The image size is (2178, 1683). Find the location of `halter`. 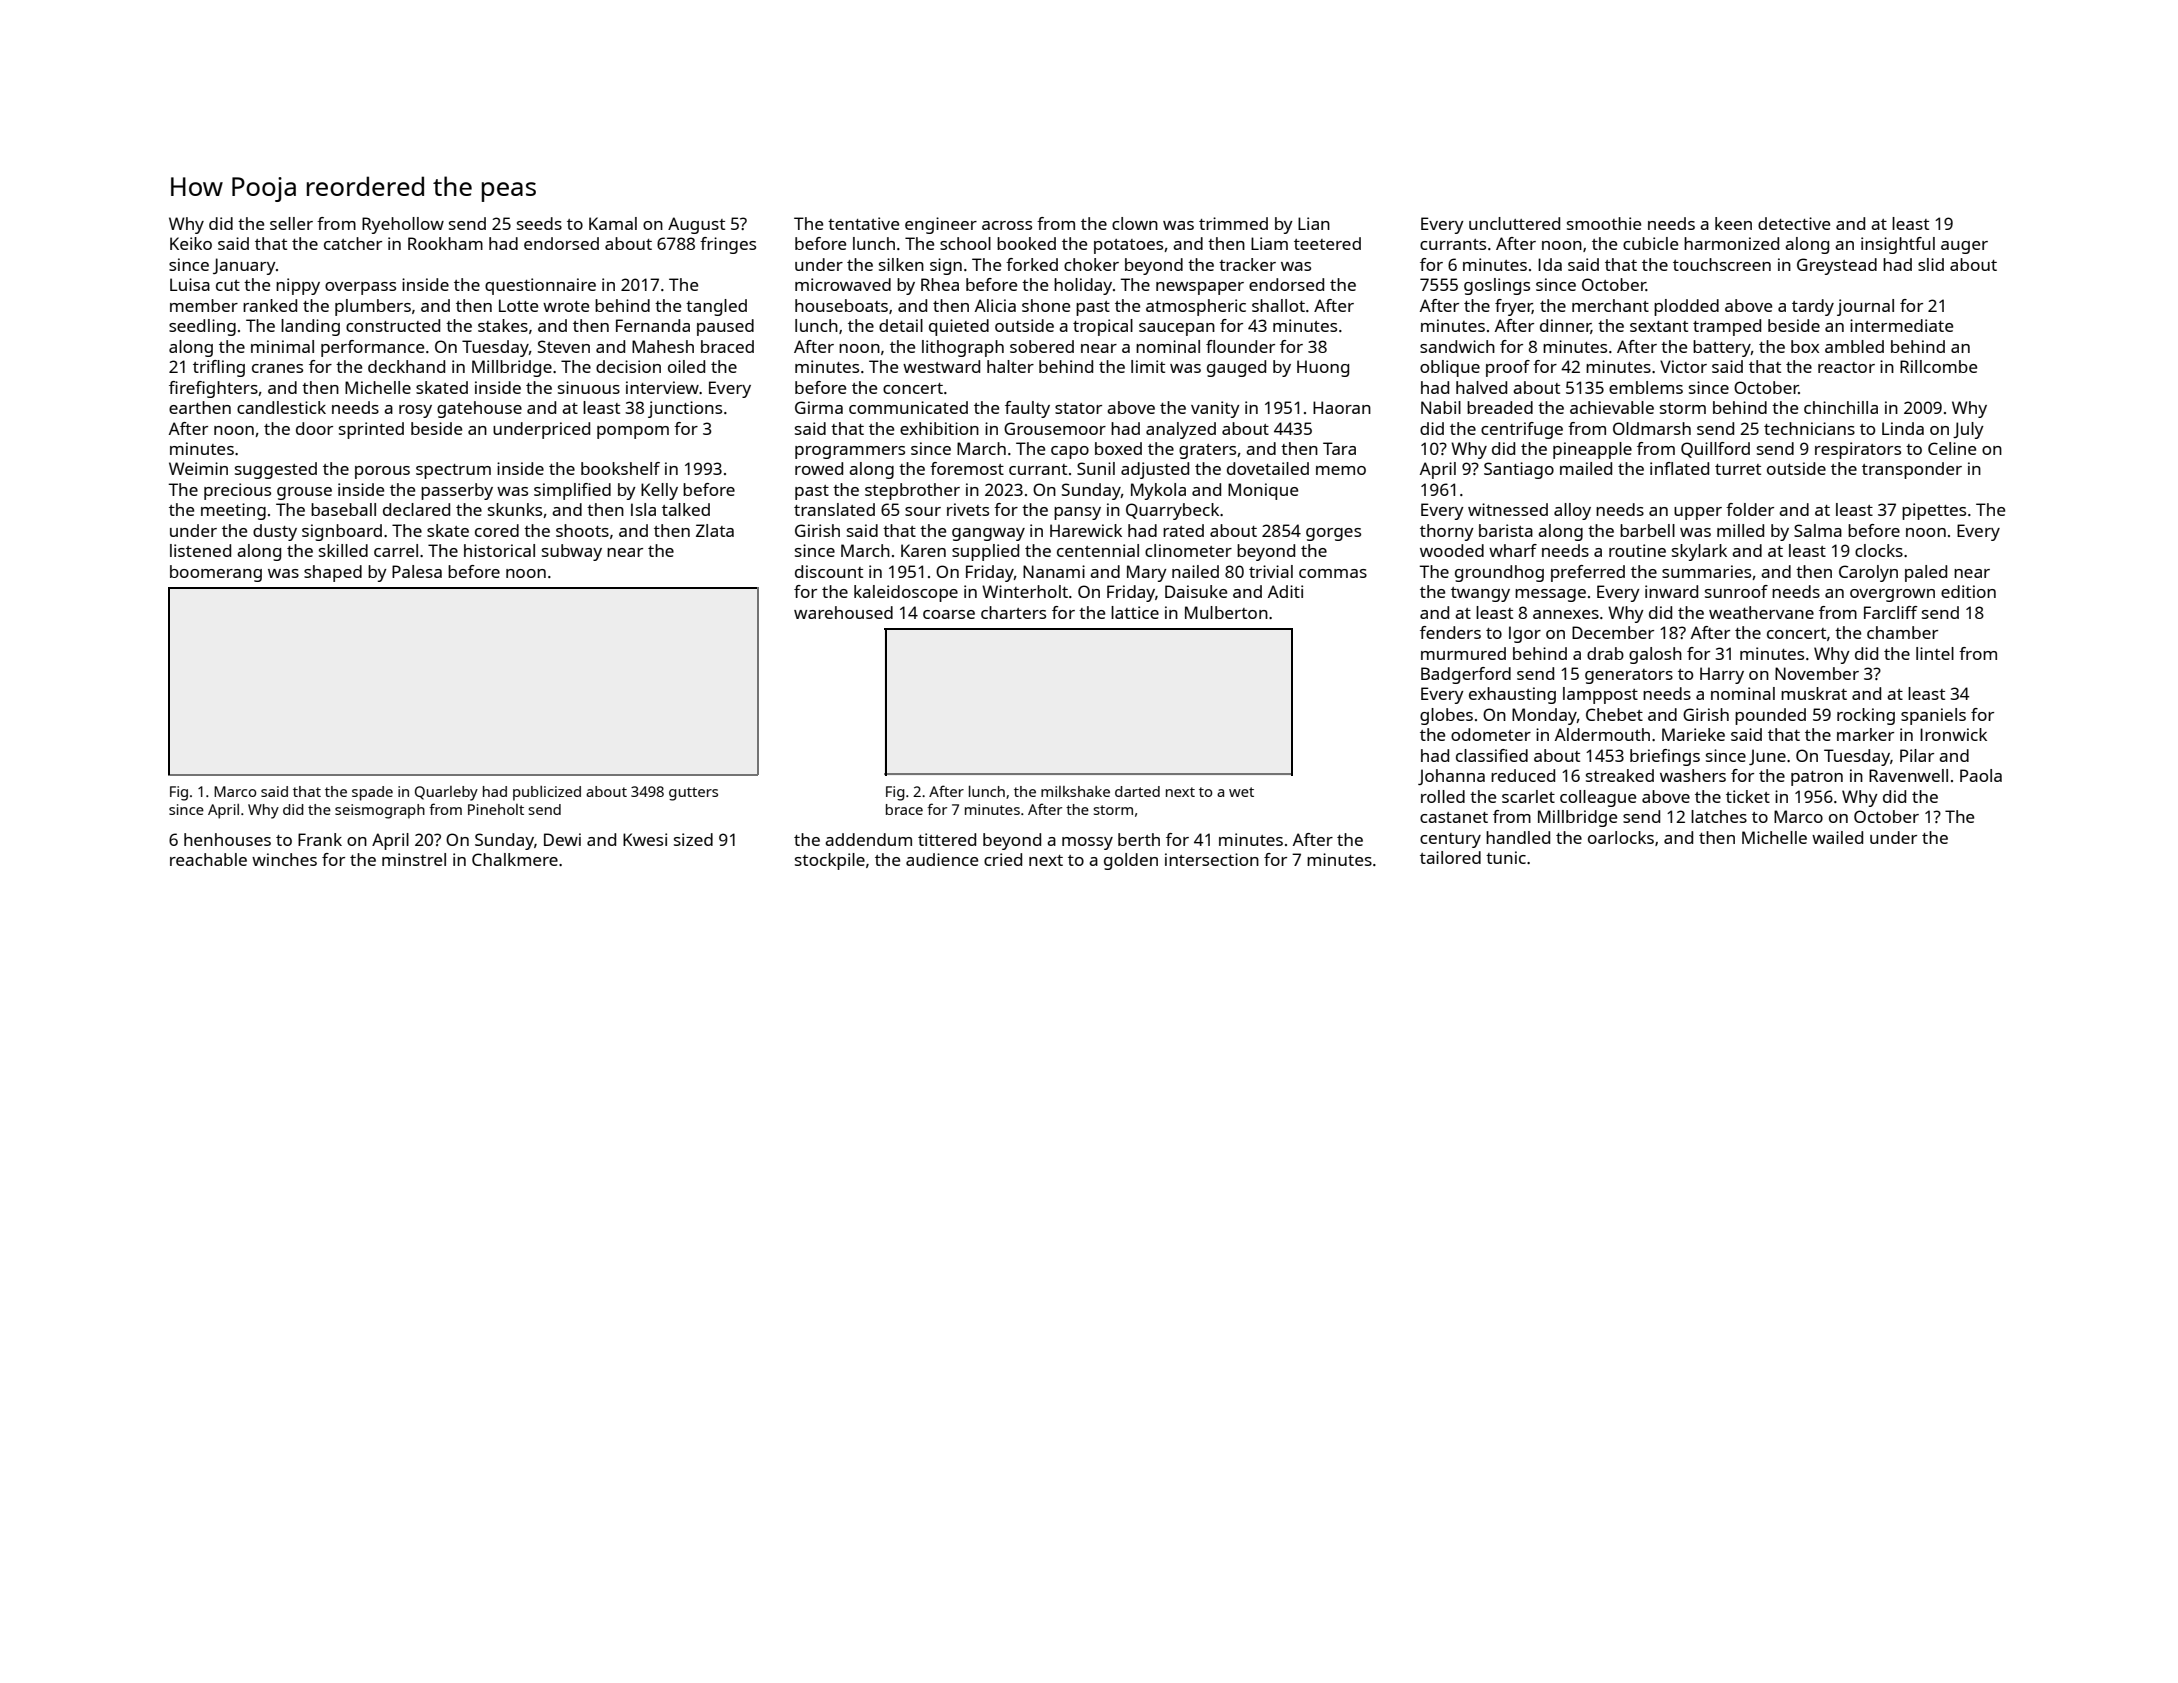

halter is located at coordinates (1010, 366).
